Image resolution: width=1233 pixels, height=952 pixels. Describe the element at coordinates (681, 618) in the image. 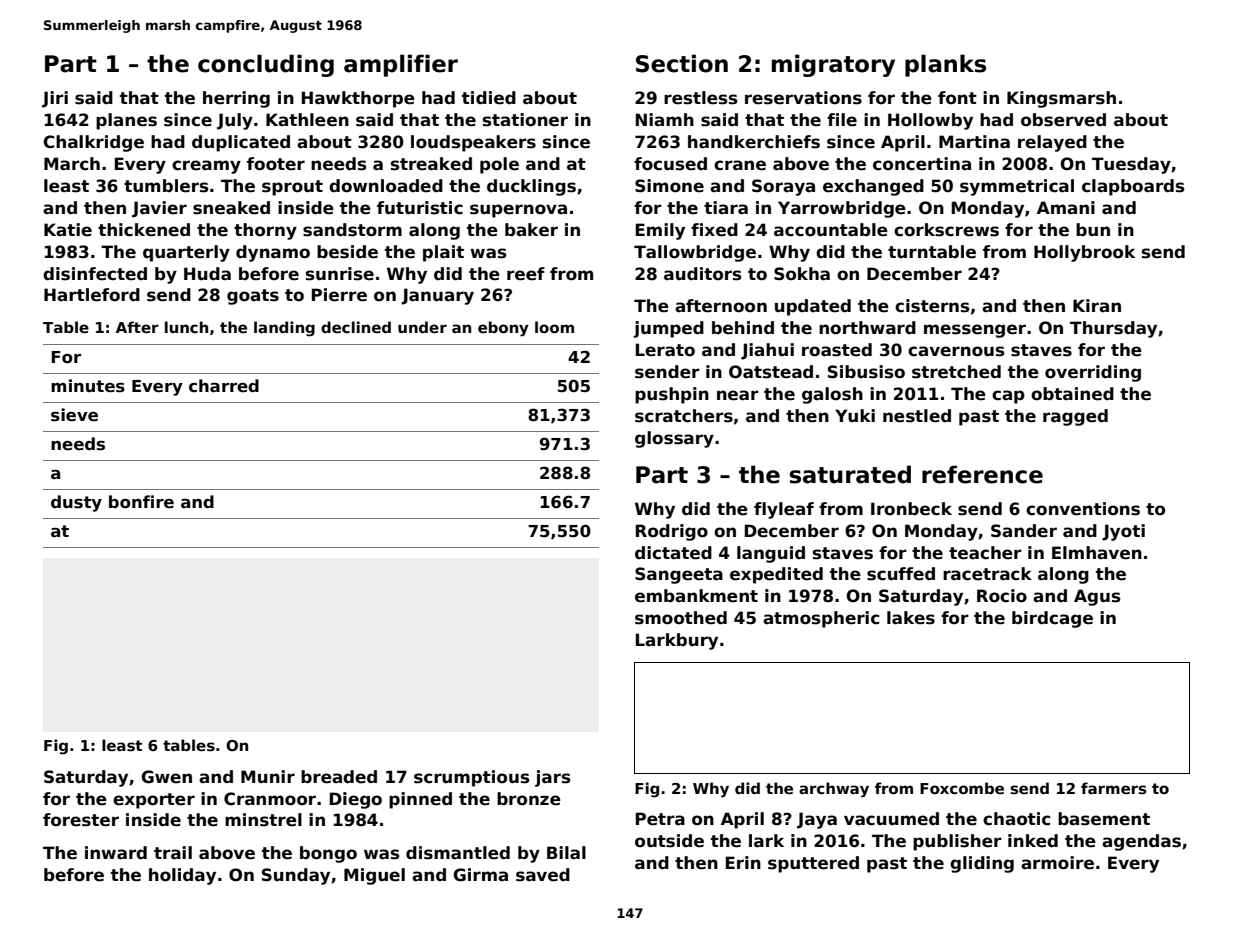

I see `smoothed` at that location.
